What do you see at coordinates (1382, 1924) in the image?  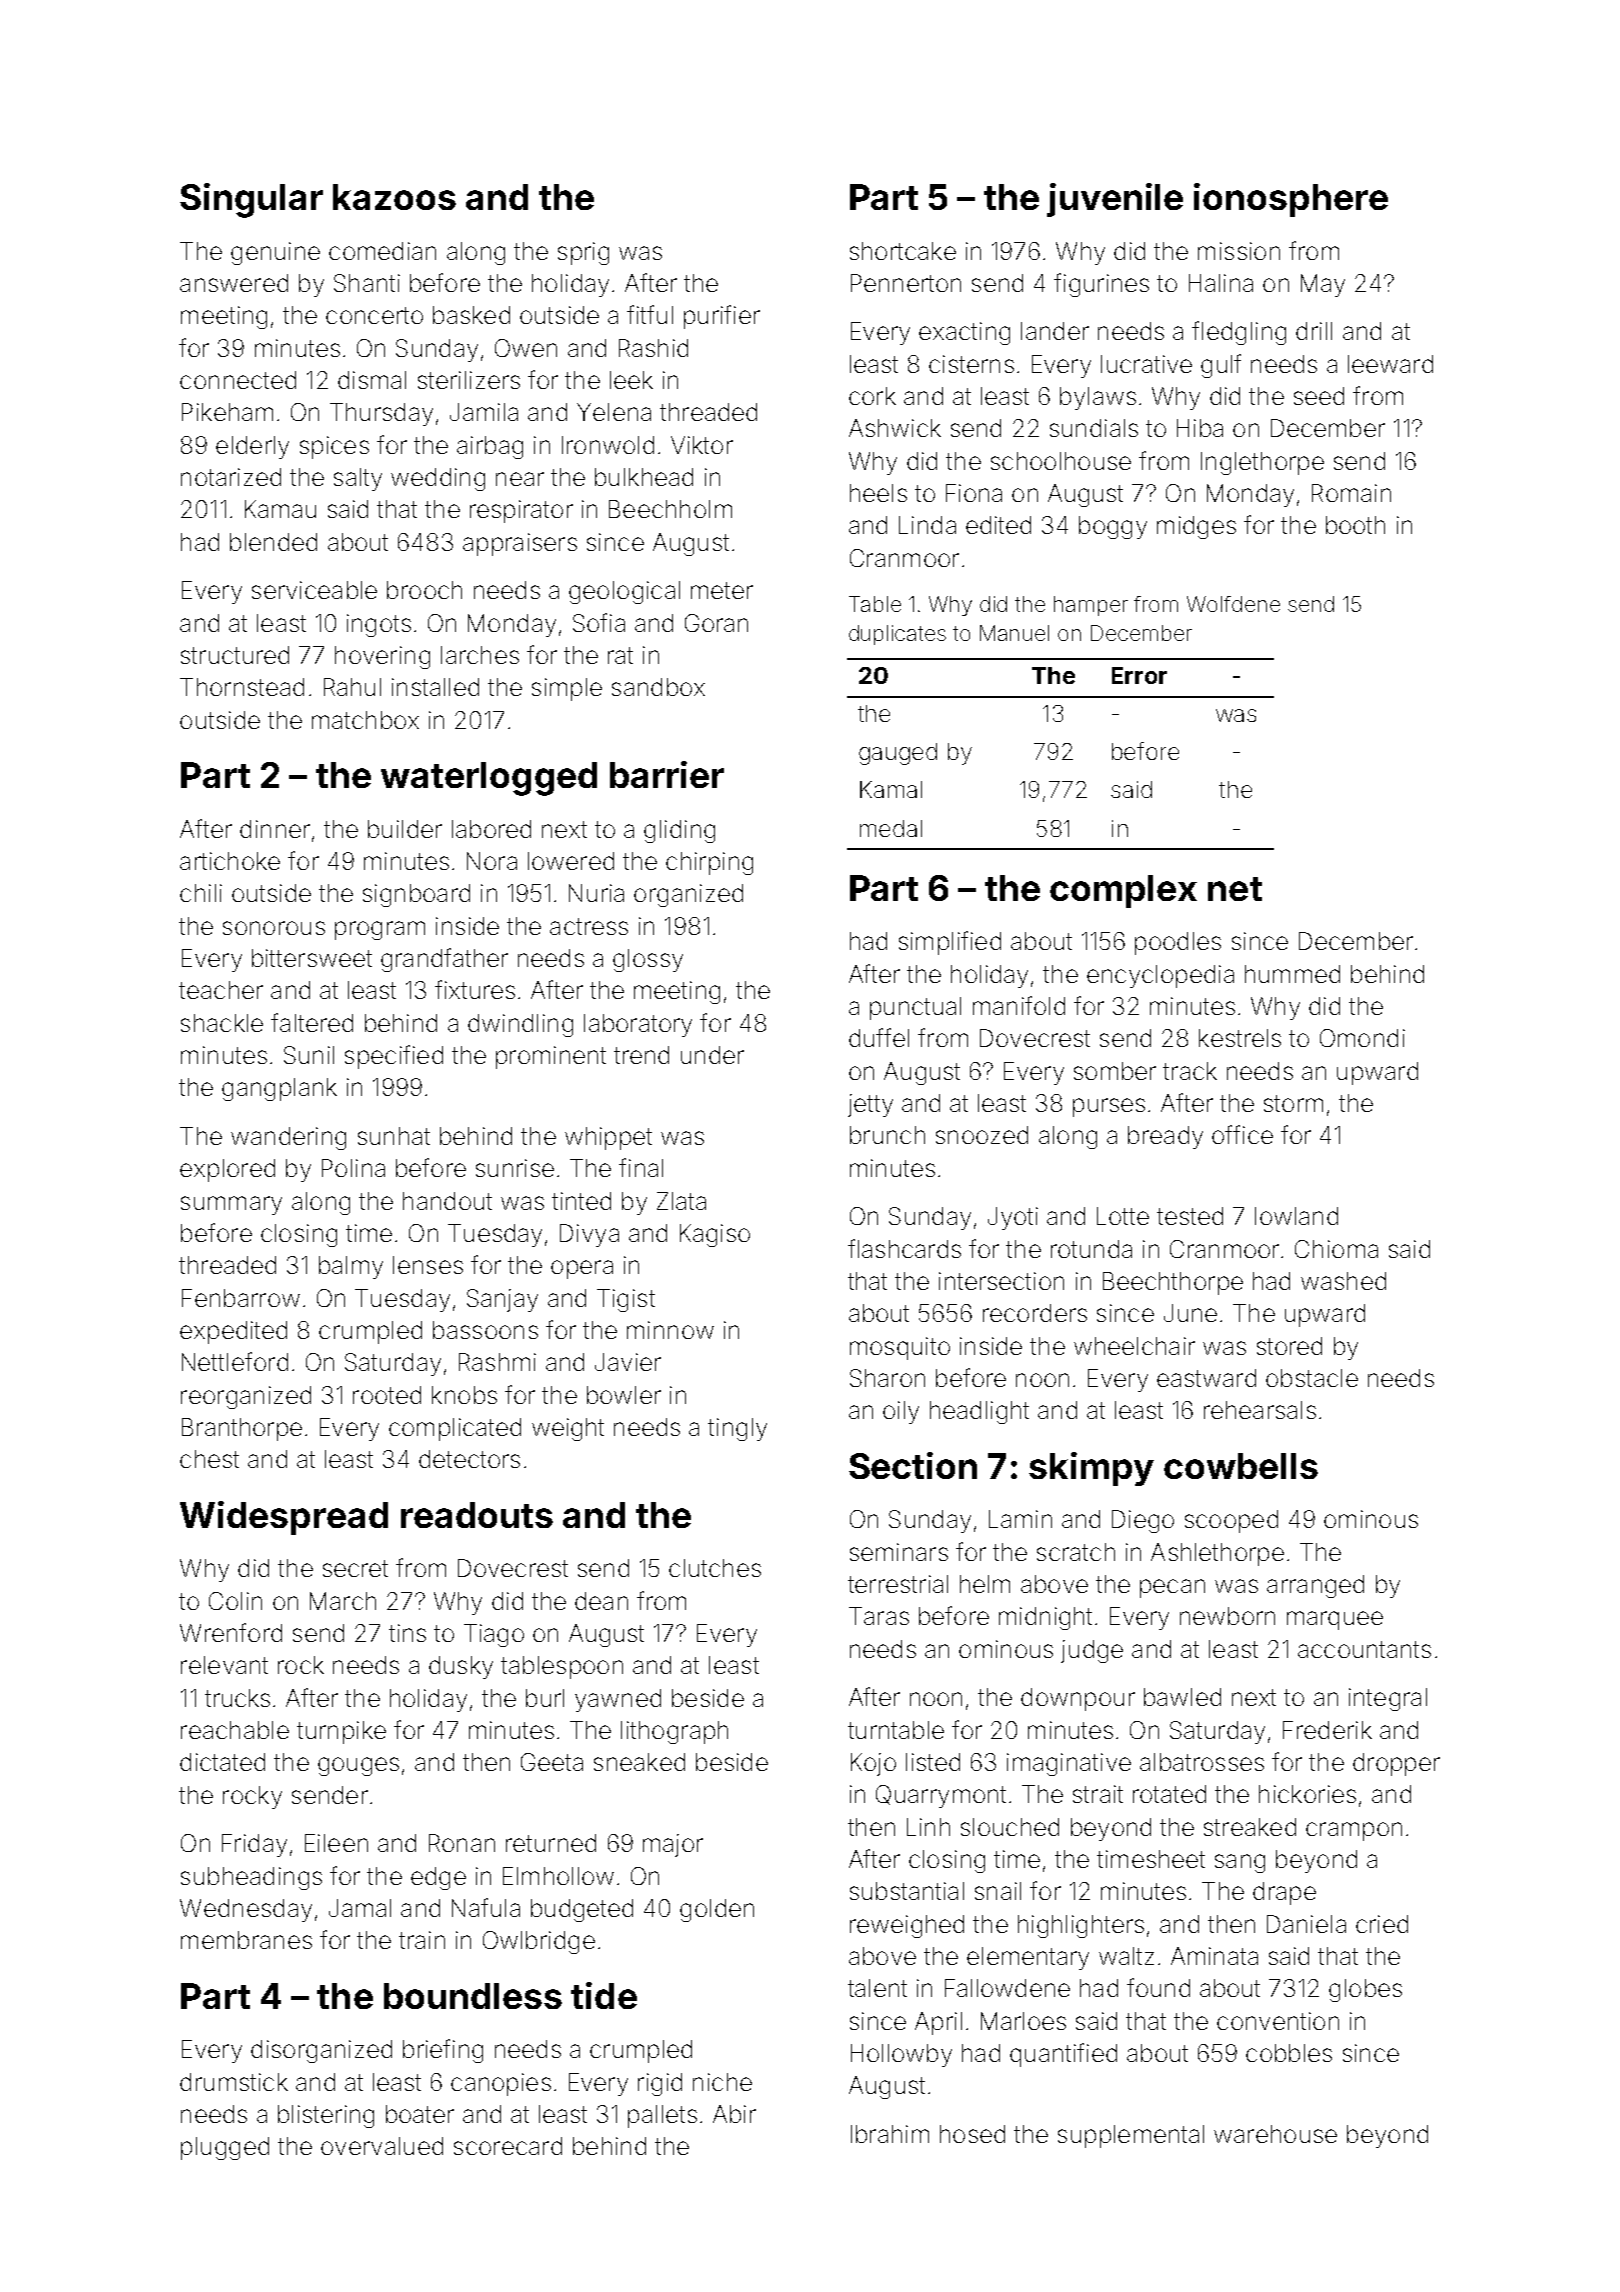 I see `cried` at bounding box center [1382, 1924].
